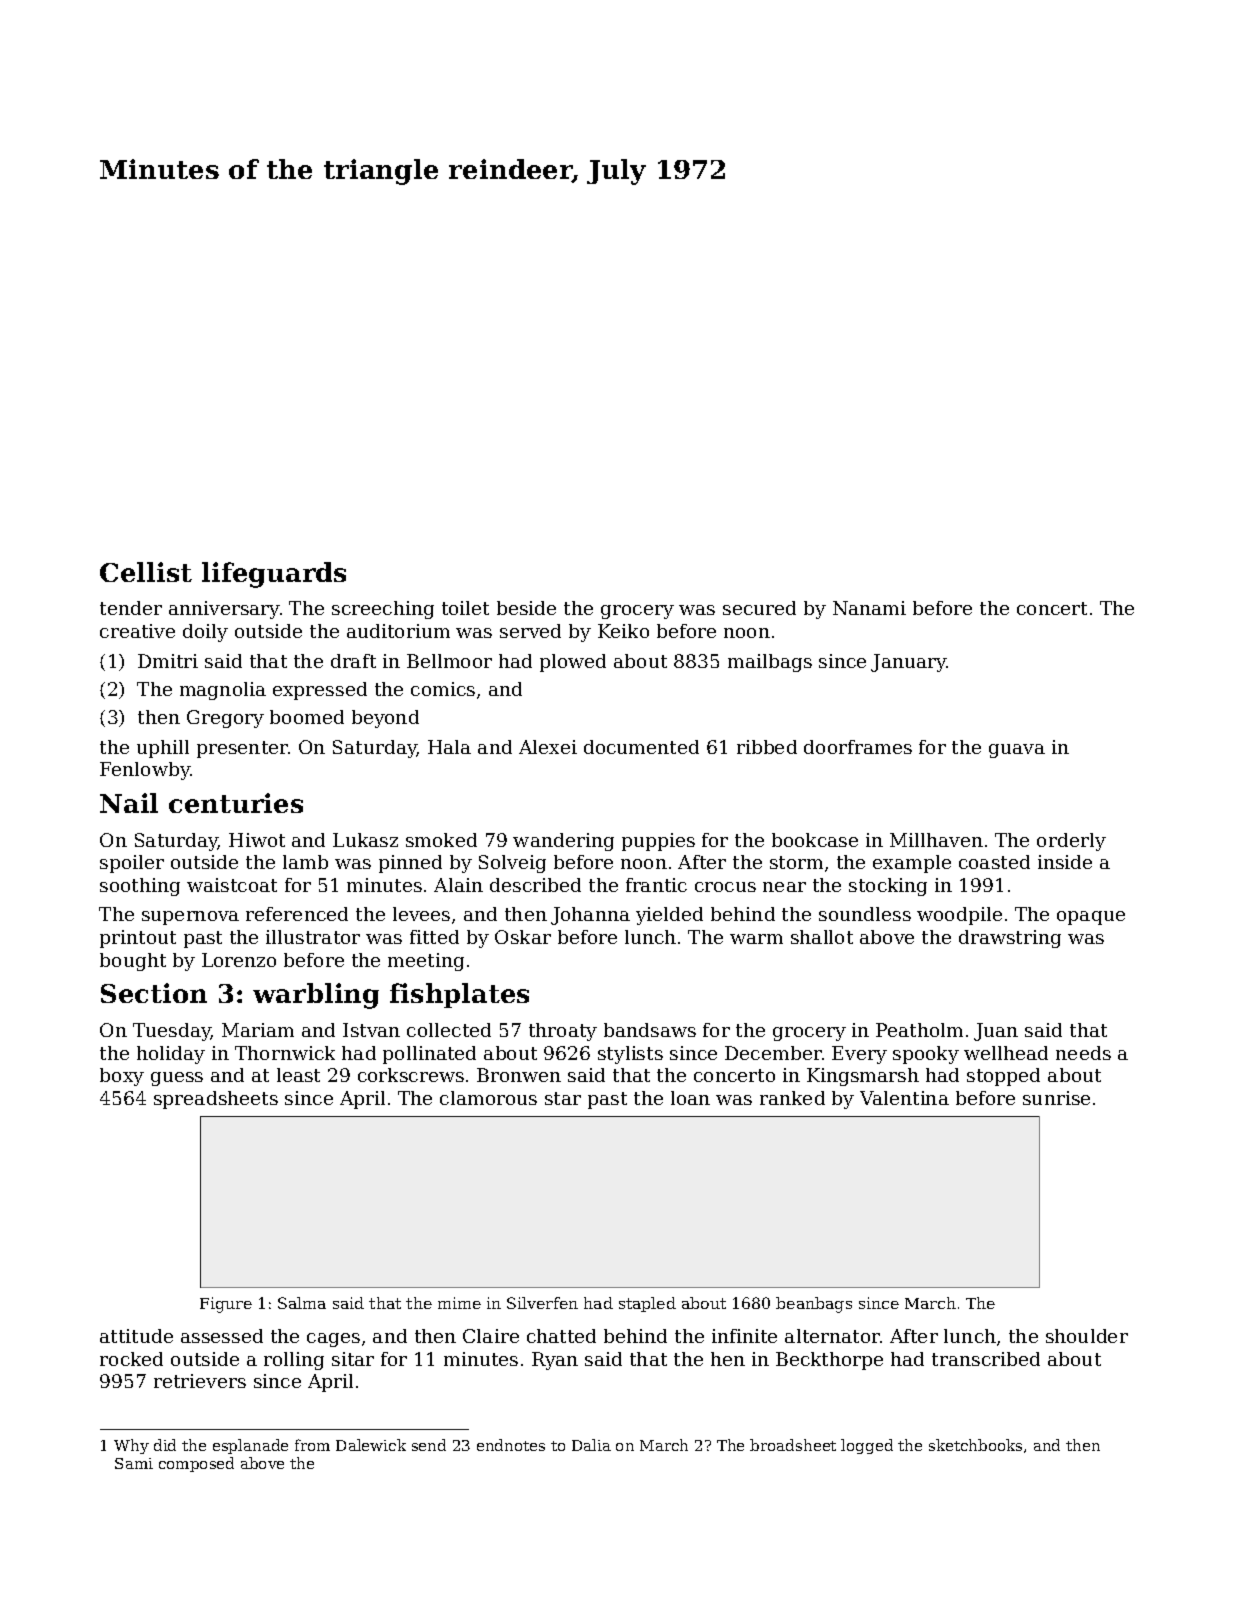 This screenshot has height=1604, width=1239. Describe the element at coordinates (136, 1336) in the screenshot. I see `attitude` at that location.
